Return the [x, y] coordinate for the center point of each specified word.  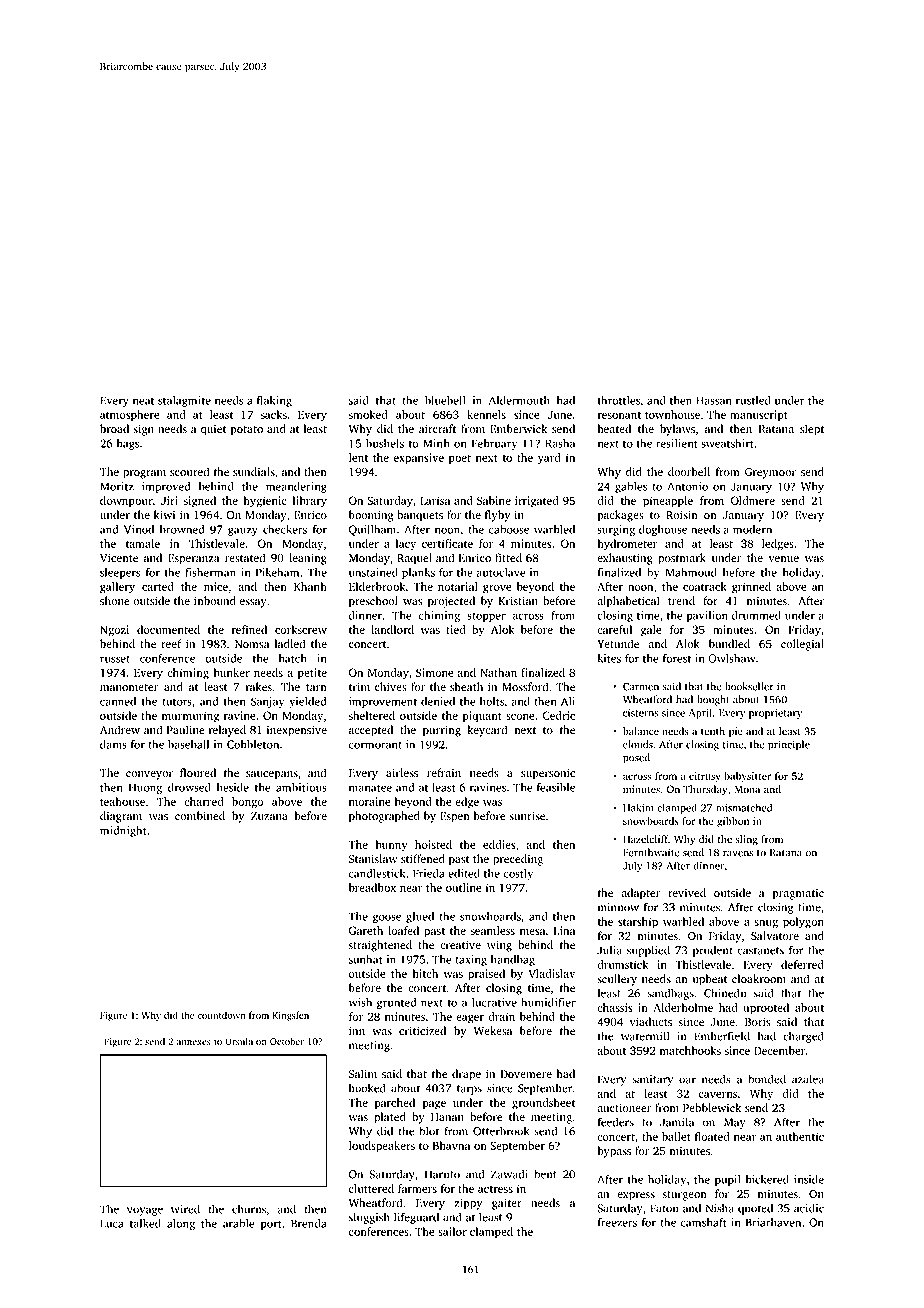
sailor [452, 1231]
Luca [112, 1223]
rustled [753, 400]
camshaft [704, 1222]
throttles [619, 400]
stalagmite [184, 402]
